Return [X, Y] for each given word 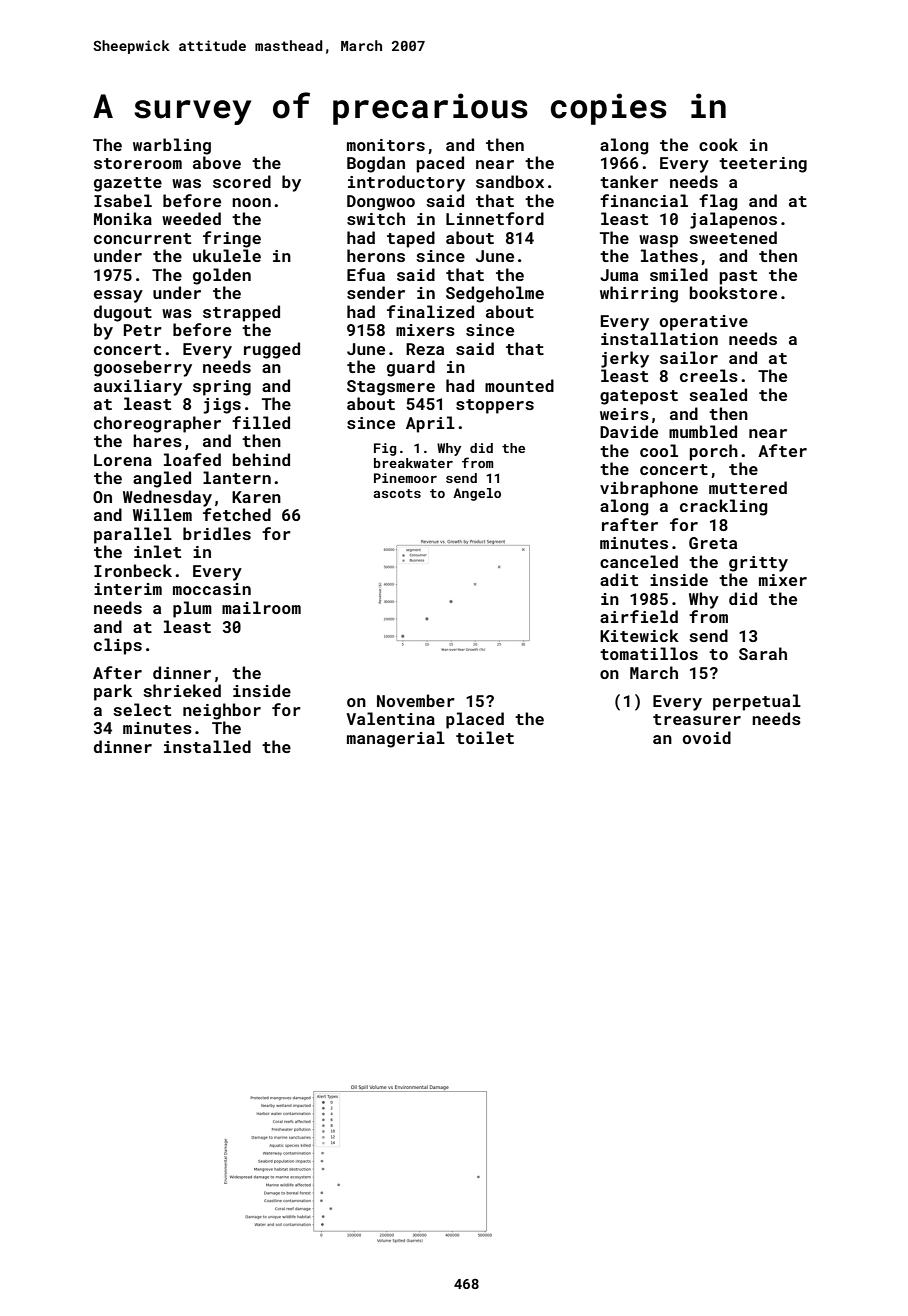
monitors [386, 145]
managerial [396, 739]
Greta [713, 543]
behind [261, 459]
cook [718, 144]
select [142, 709]
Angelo [477, 494]
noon [251, 202]
